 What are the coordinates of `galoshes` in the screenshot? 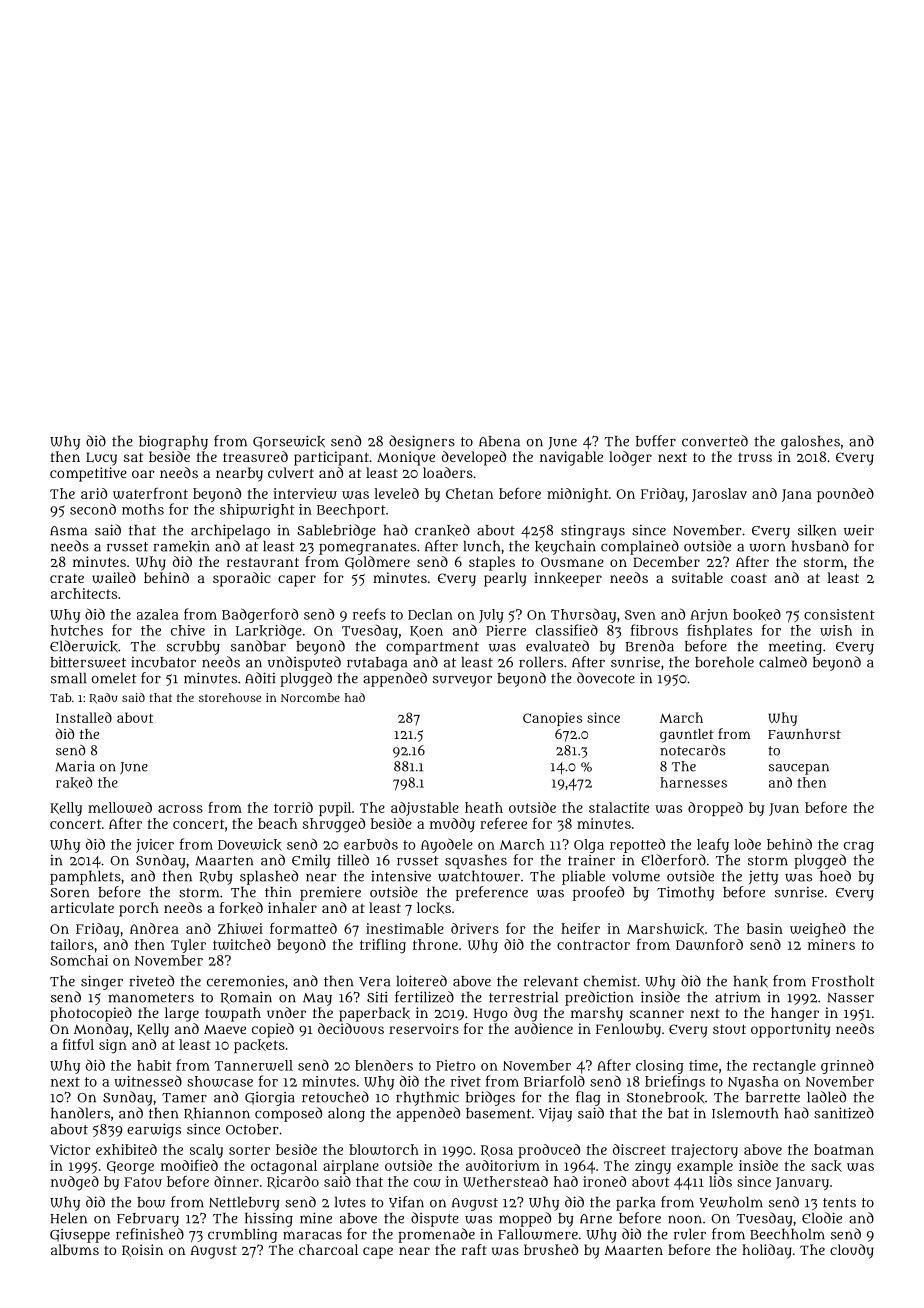 It's located at (810, 442).
